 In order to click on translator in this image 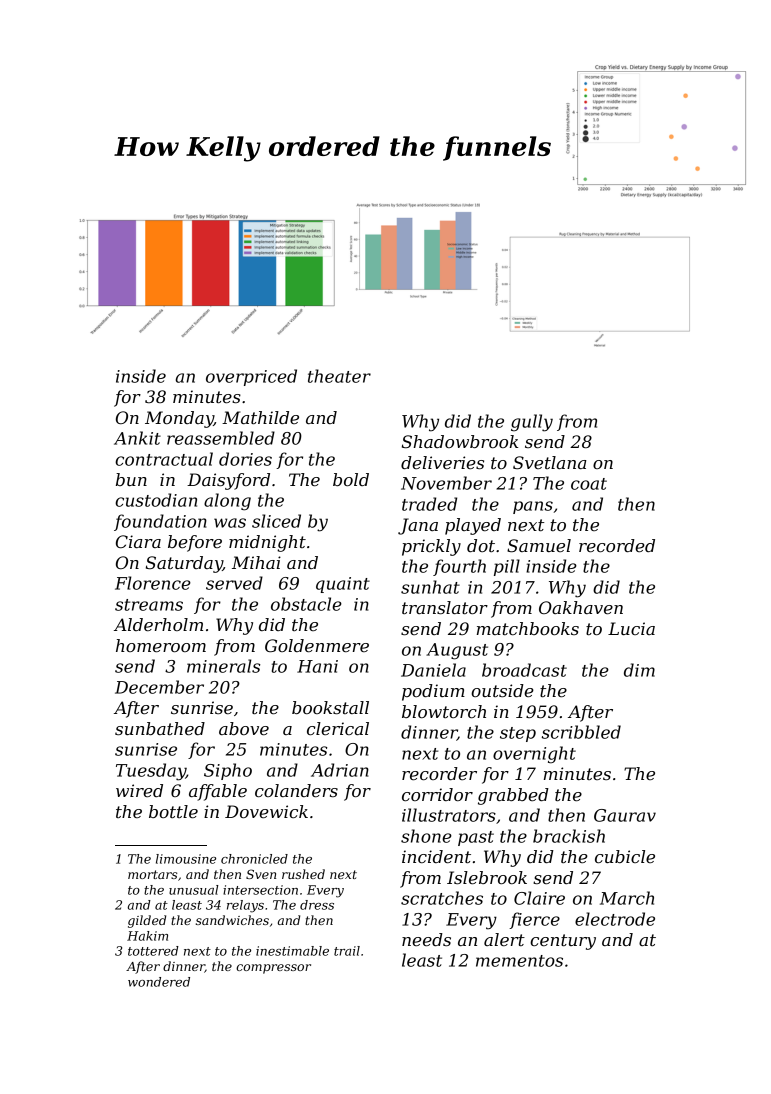, I will do `click(445, 607)`.
